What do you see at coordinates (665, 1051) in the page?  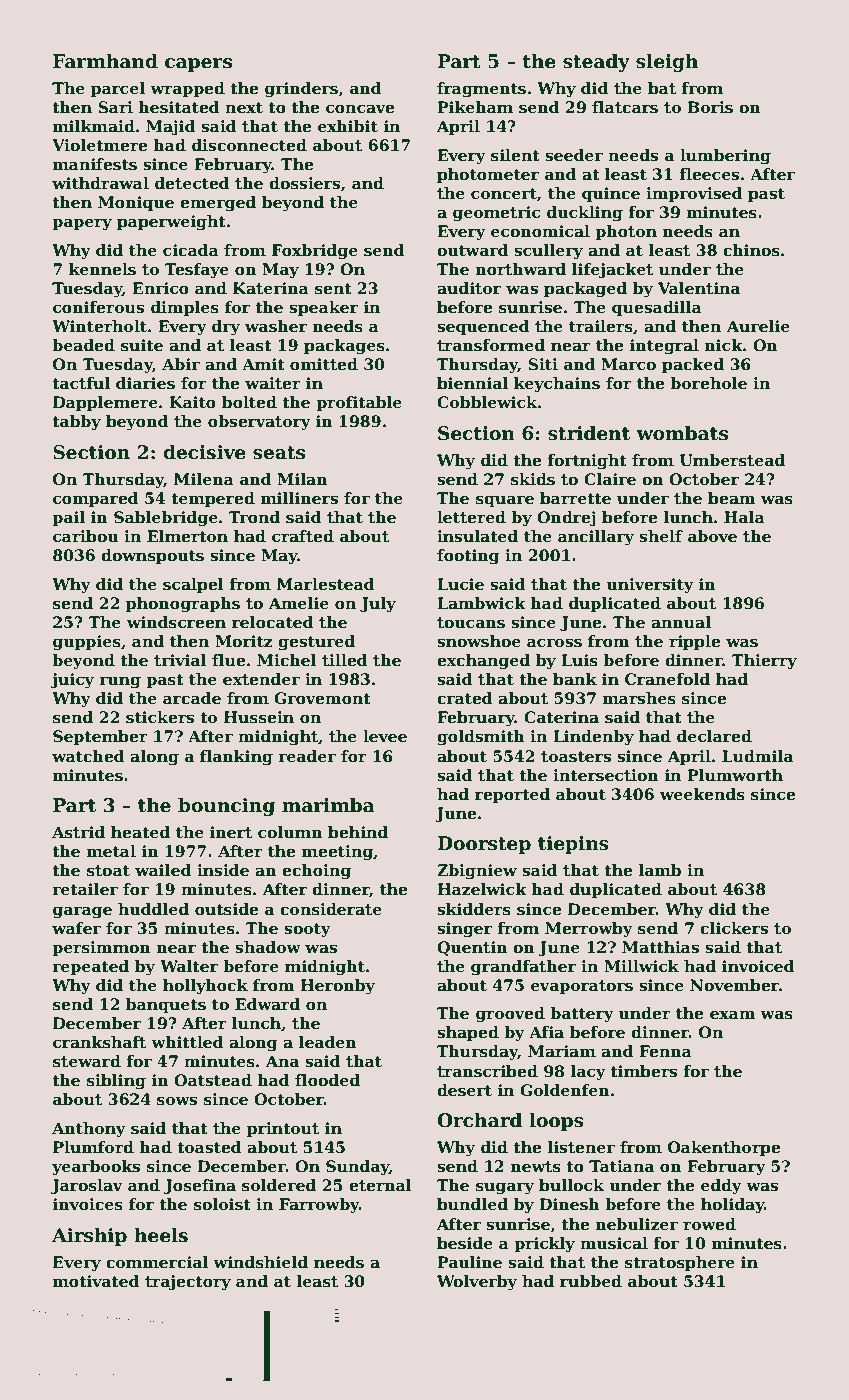 I see `Fenna` at bounding box center [665, 1051].
